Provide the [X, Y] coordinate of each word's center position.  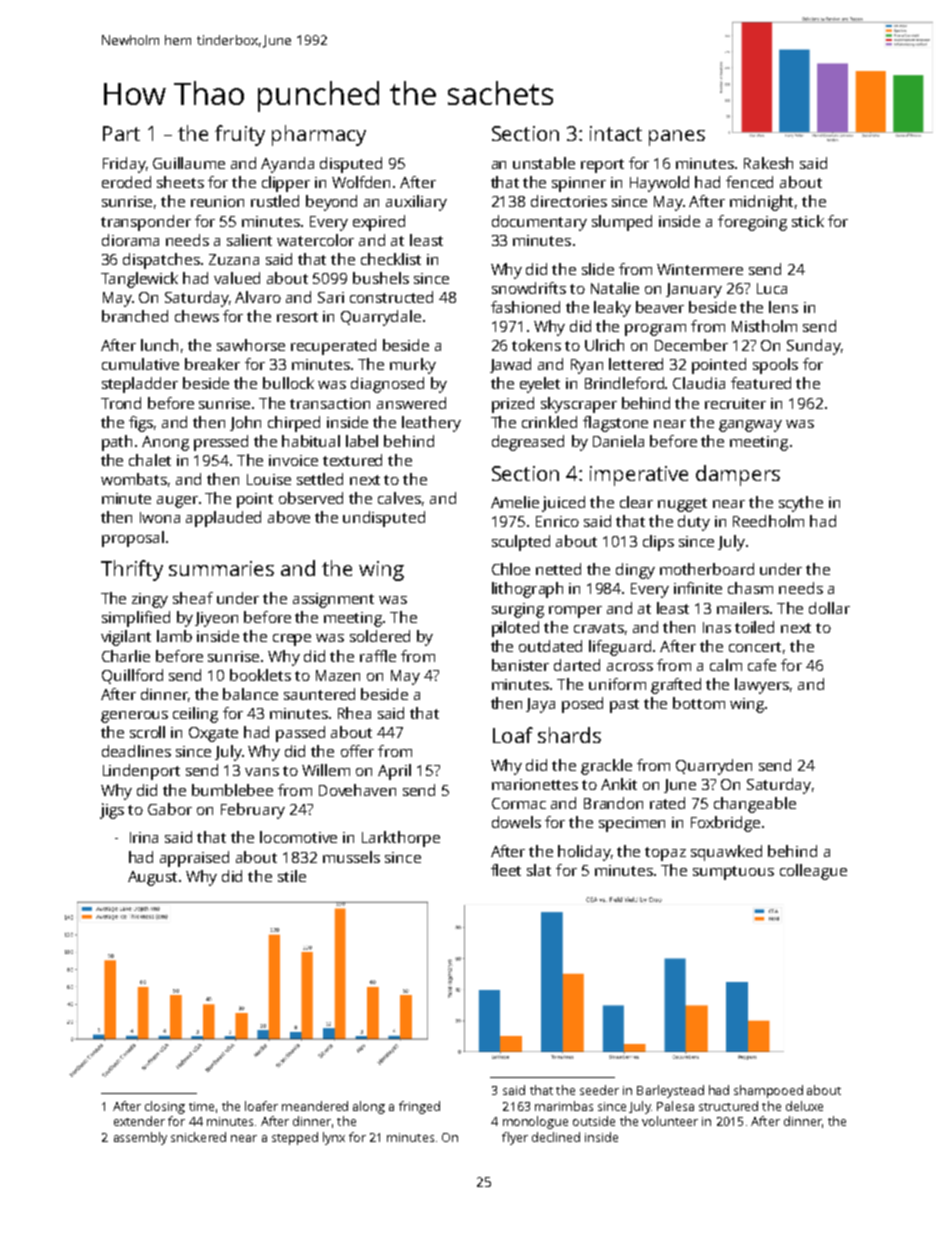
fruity [240, 135]
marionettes [535, 784]
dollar [829, 608]
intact [616, 133]
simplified [136, 619]
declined [556, 1137]
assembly [140, 1138]
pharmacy [319, 135]
